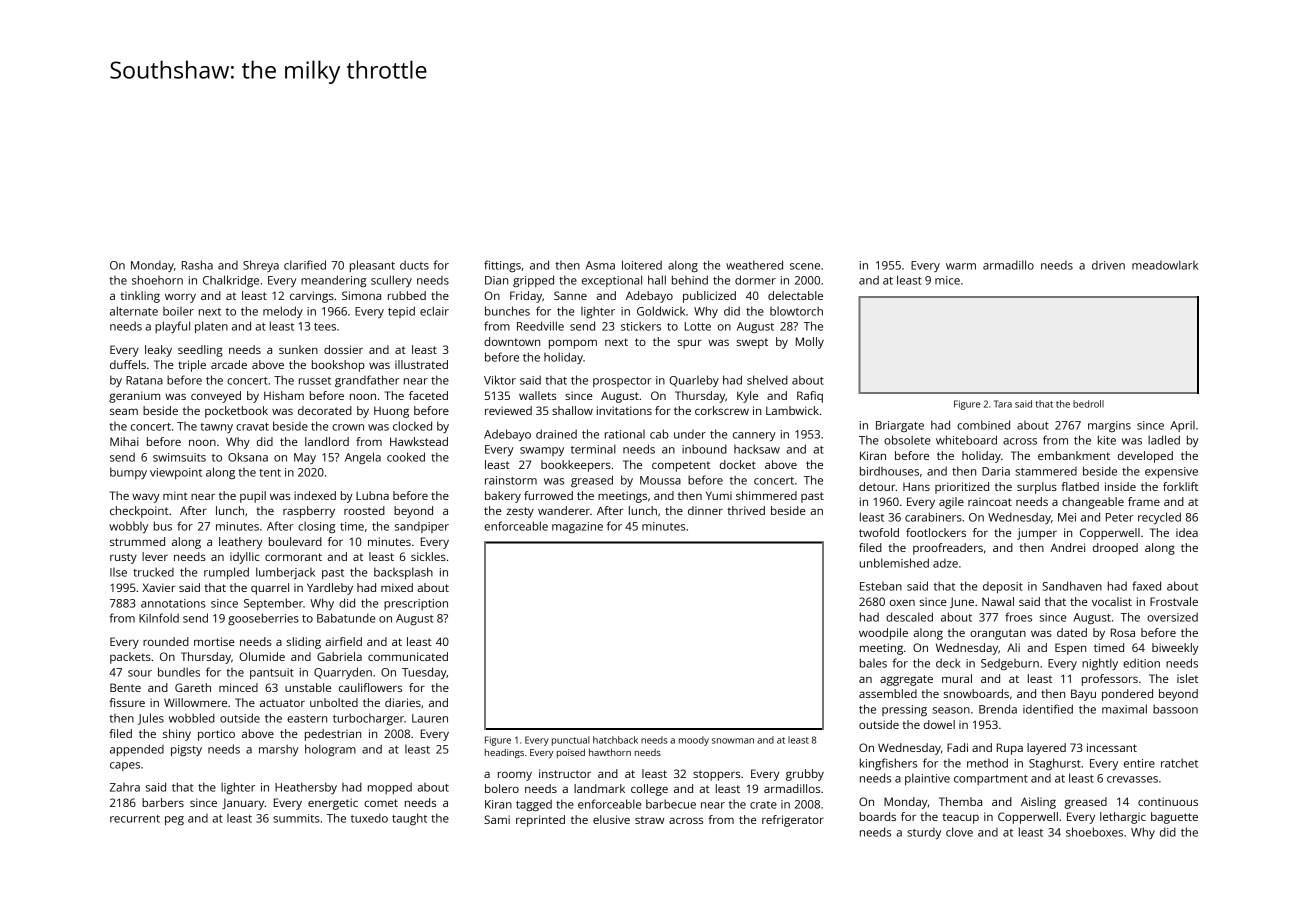  I want to click on alternate, so click(134, 311).
